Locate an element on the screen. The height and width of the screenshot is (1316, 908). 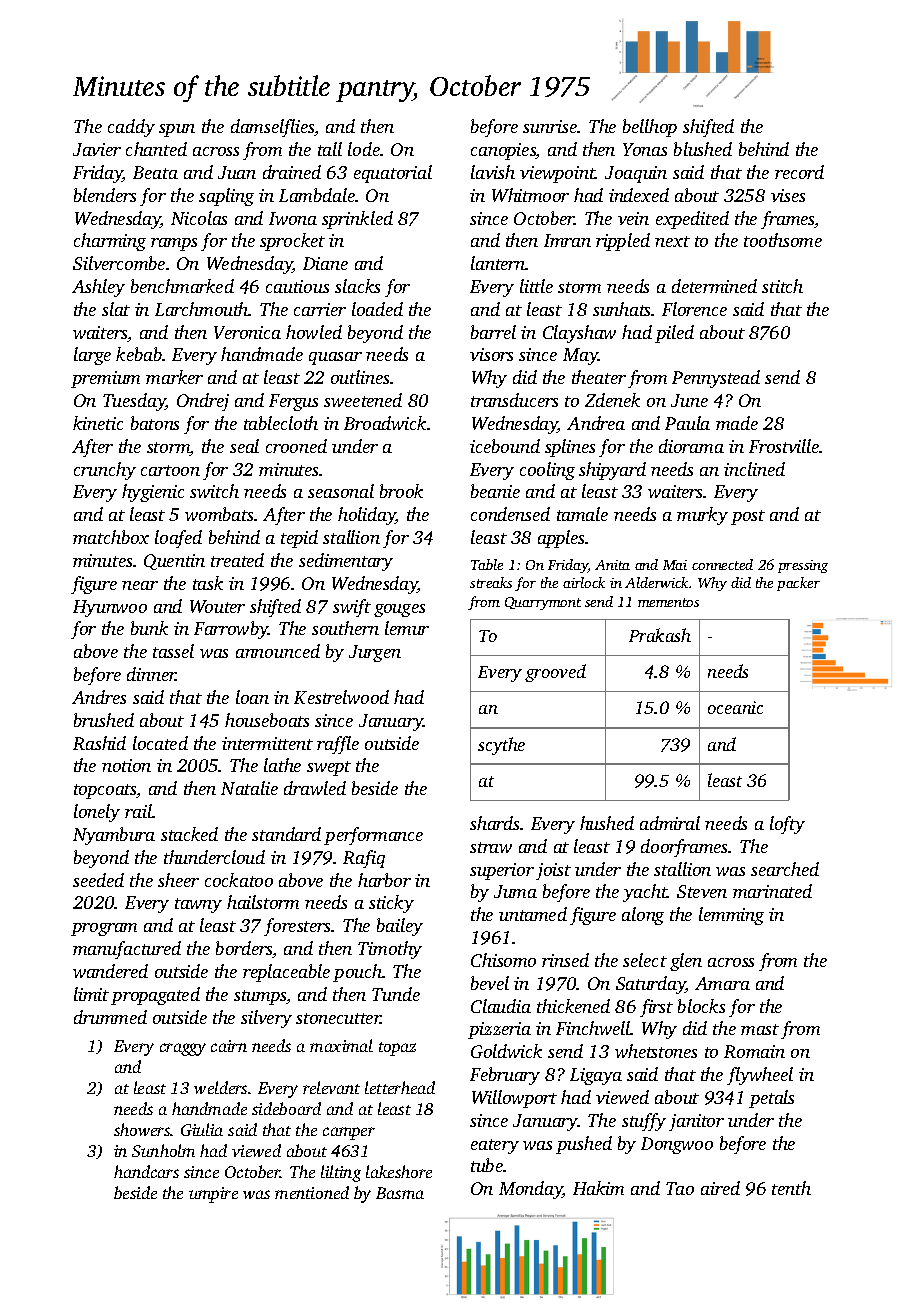
caddy is located at coordinates (131, 128).
